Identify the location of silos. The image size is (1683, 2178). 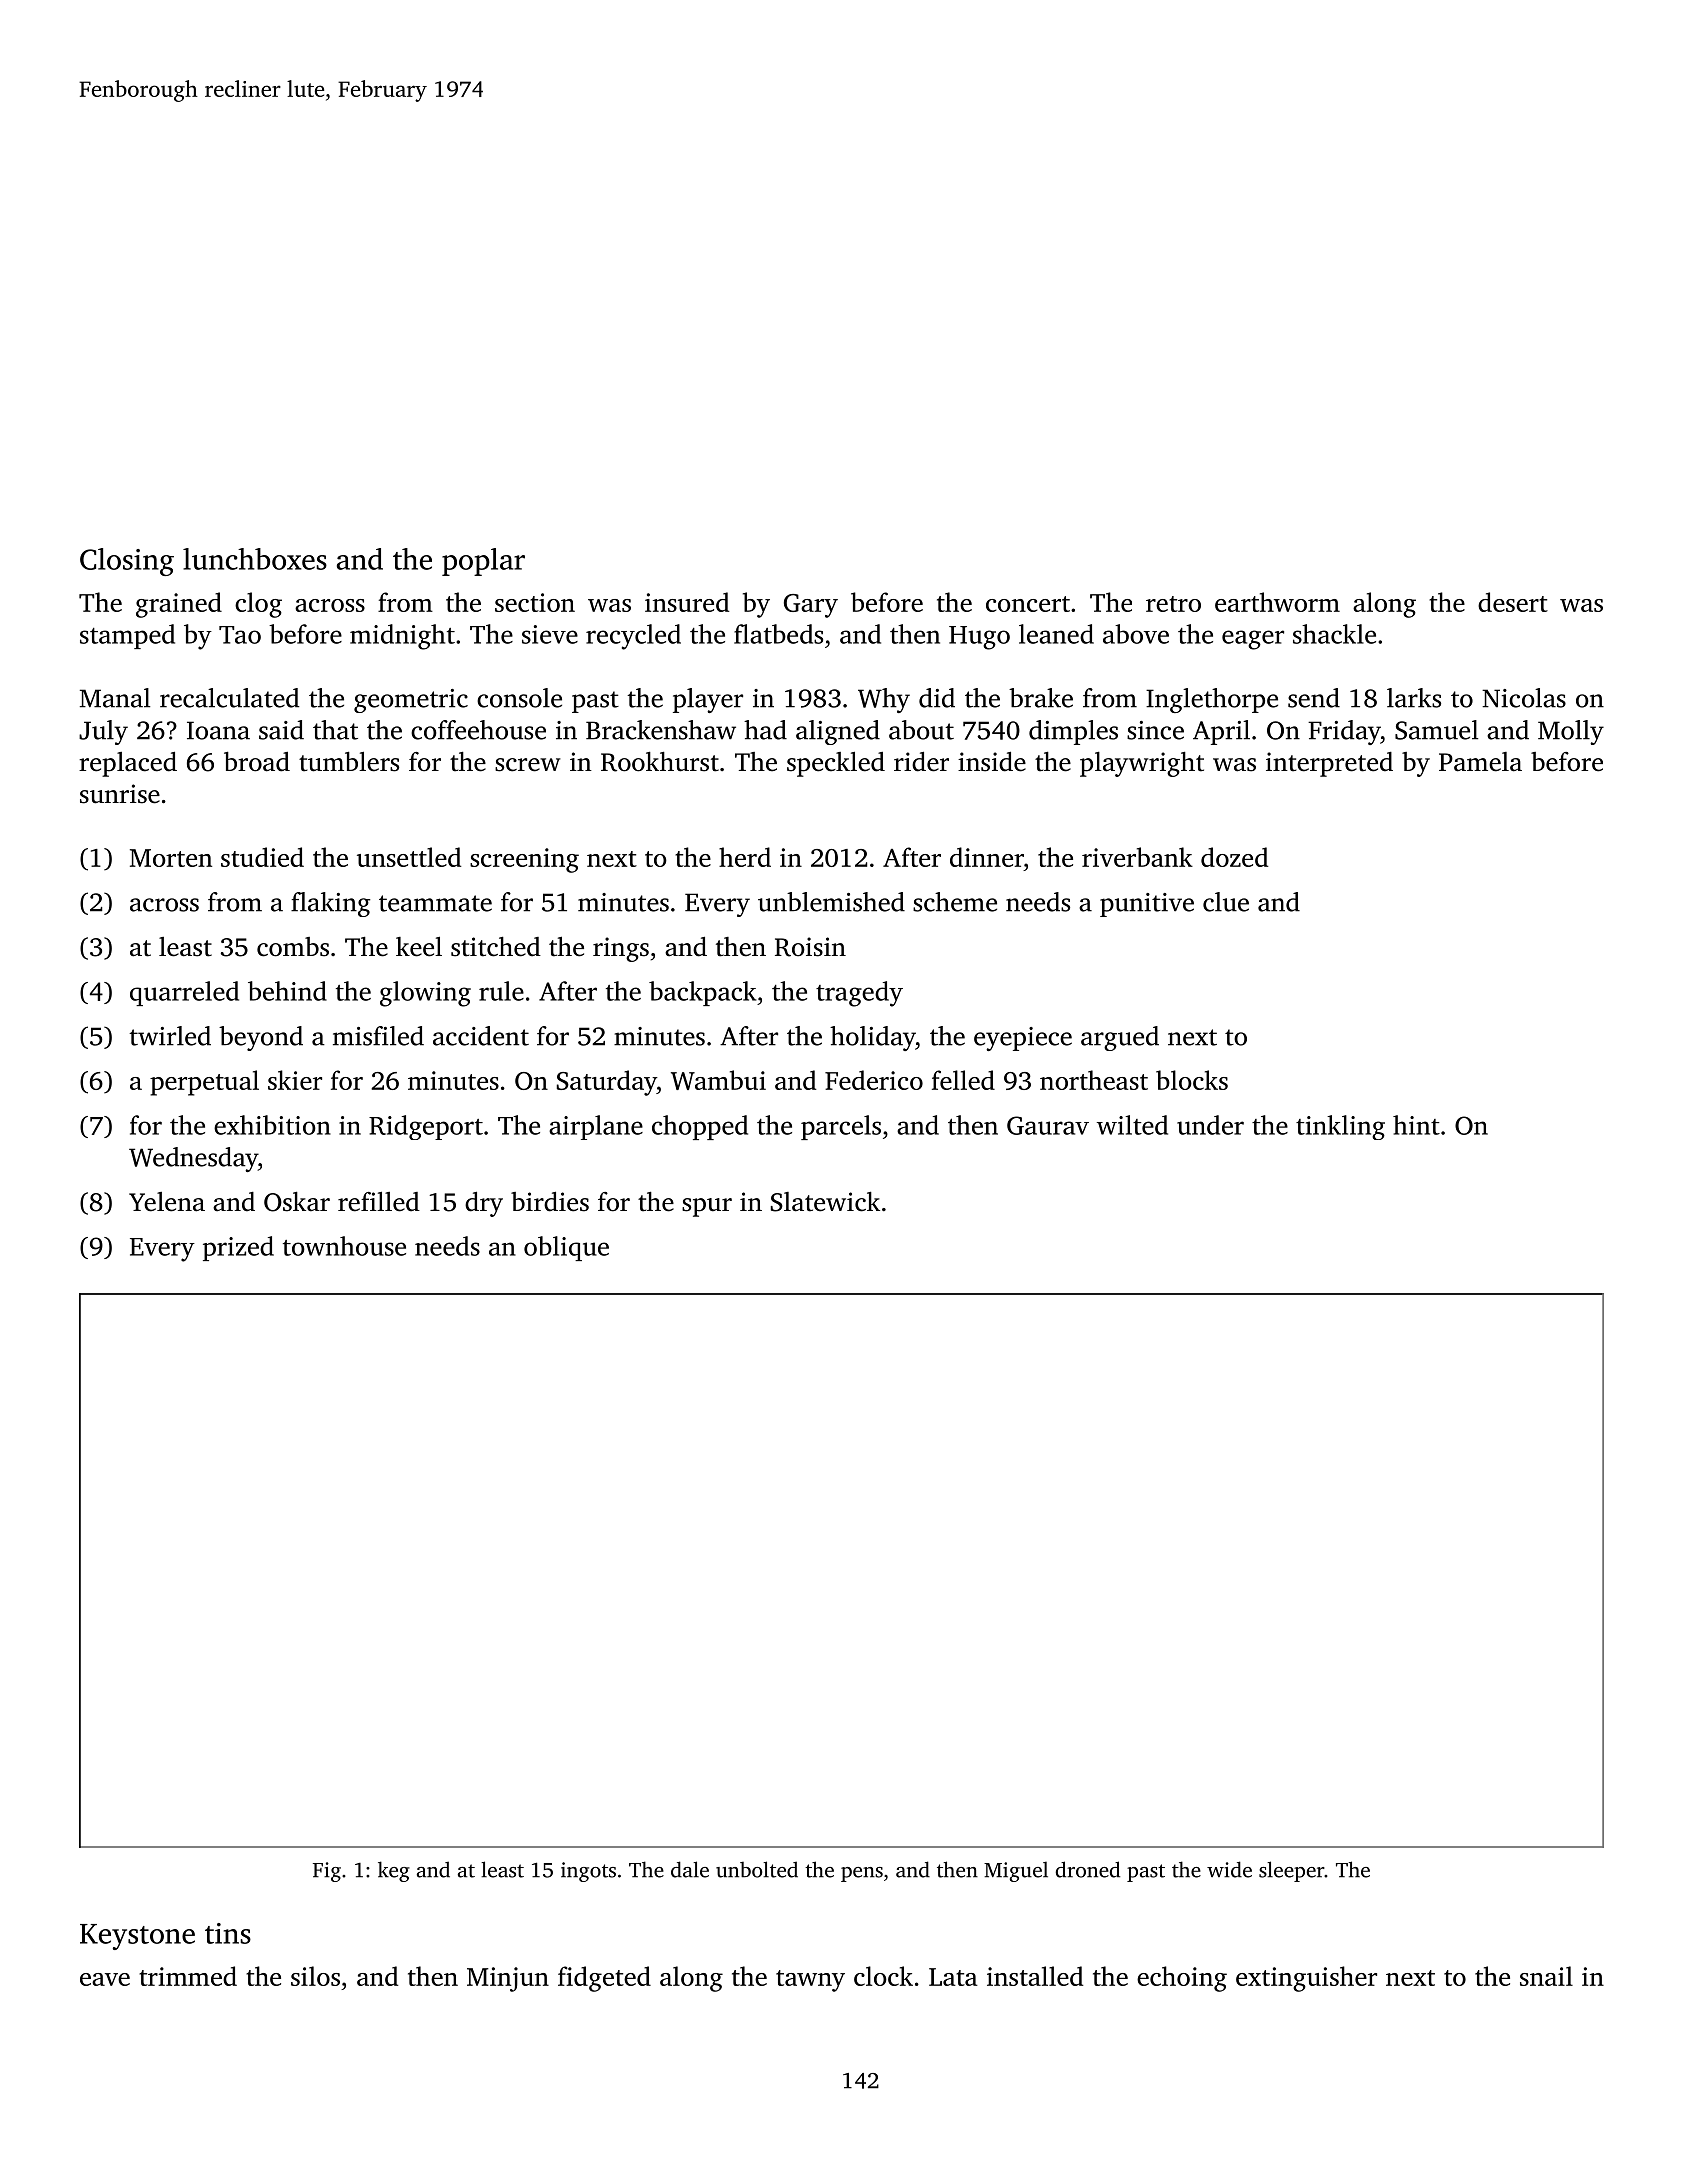
(315, 1976).
